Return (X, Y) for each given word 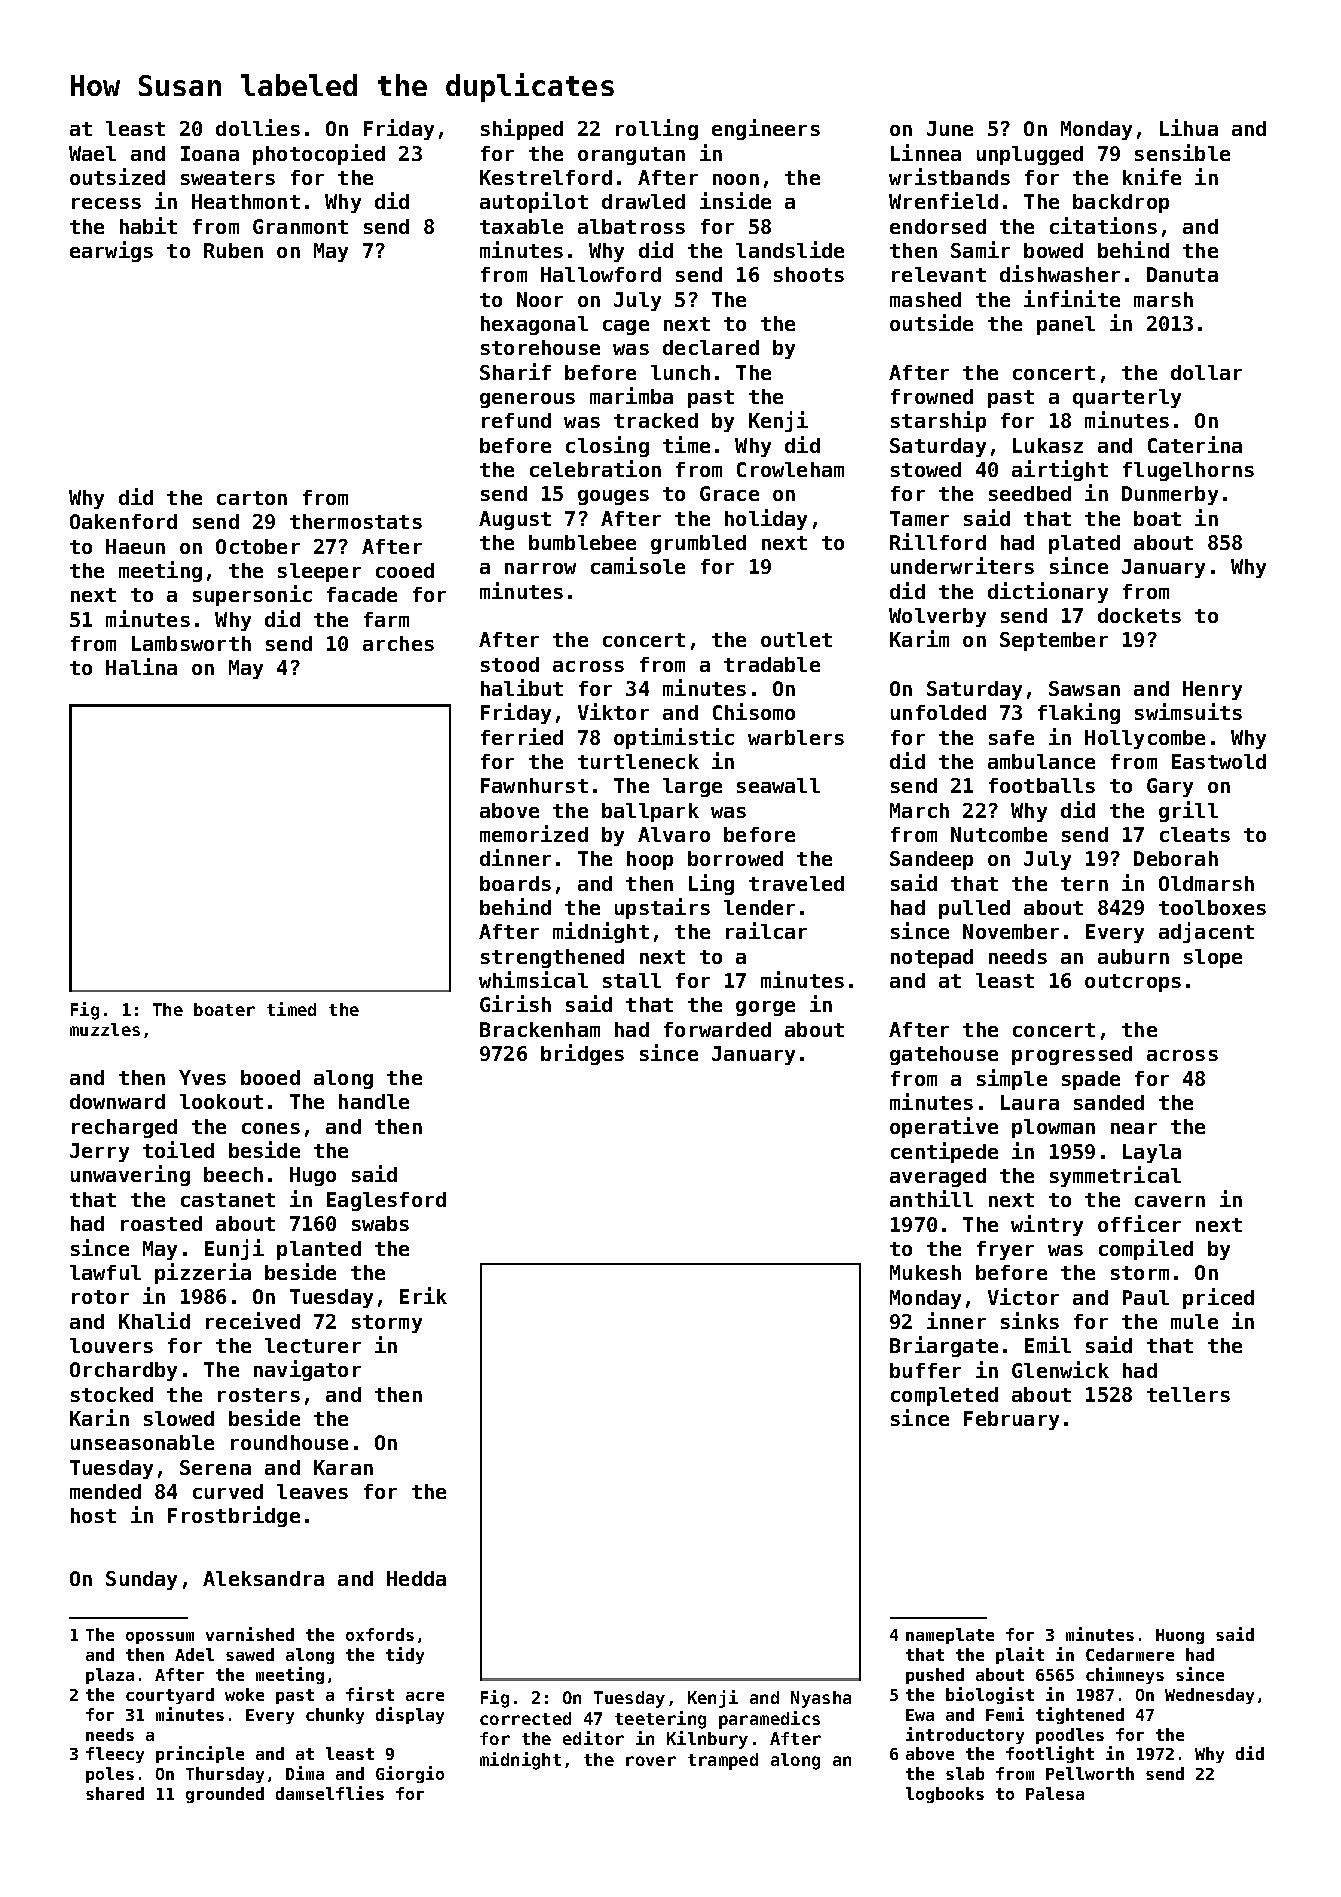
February (1011, 1420)
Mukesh (925, 1272)
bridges (582, 1054)
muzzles (105, 1029)
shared (115, 1793)
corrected (525, 1718)
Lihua (1189, 127)
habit (148, 225)
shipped (522, 129)
